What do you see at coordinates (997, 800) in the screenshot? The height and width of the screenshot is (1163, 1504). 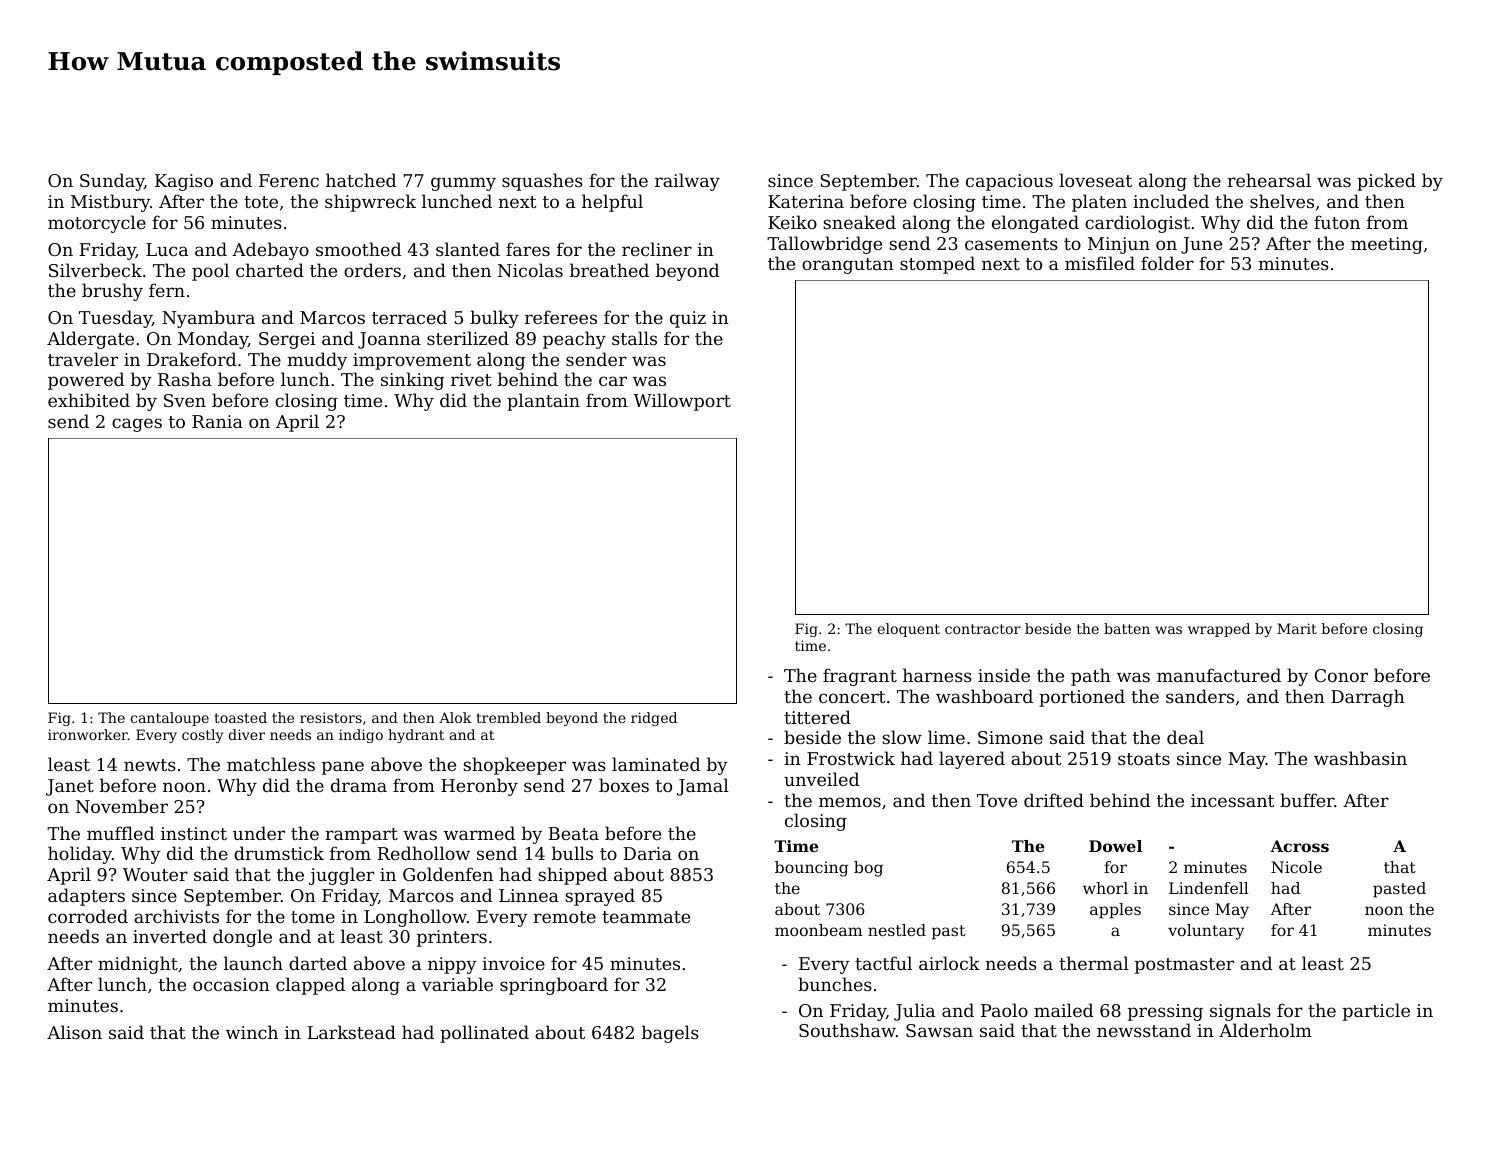 I see `Tove` at bounding box center [997, 800].
